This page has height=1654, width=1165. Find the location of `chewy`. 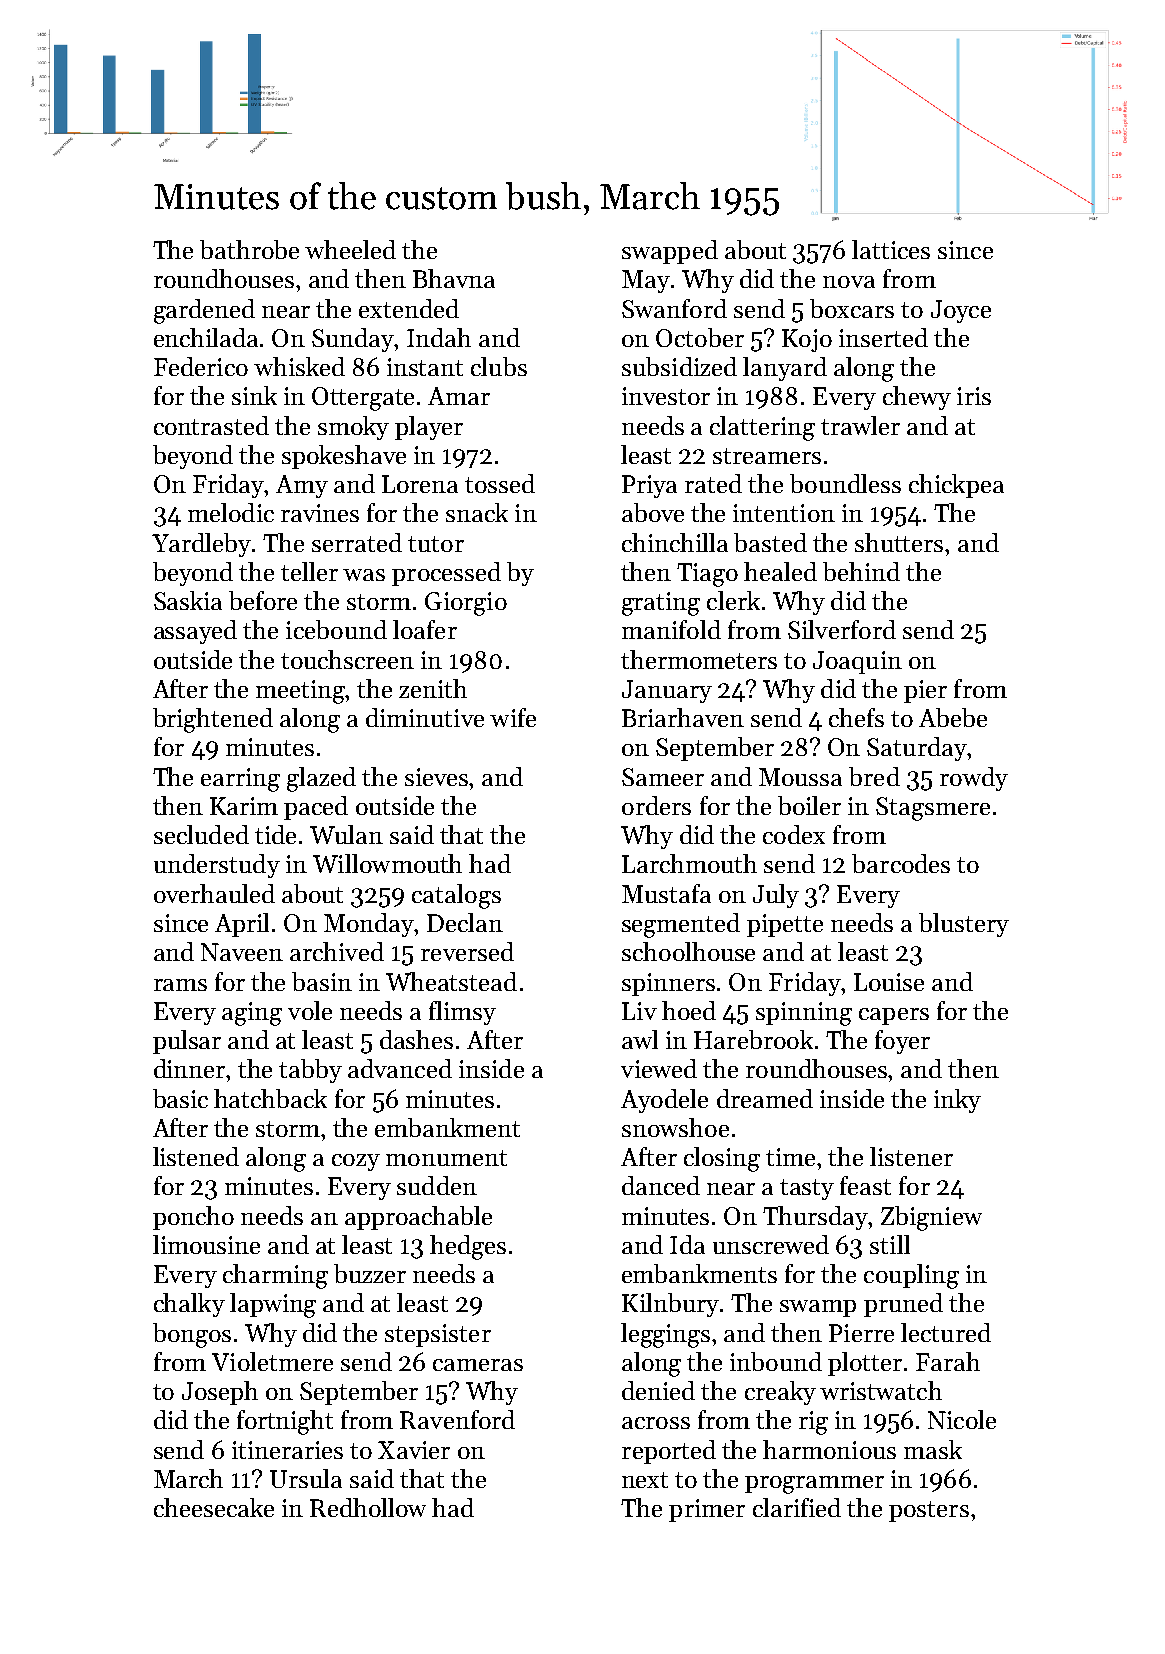

chewy is located at coordinates (917, 398).
